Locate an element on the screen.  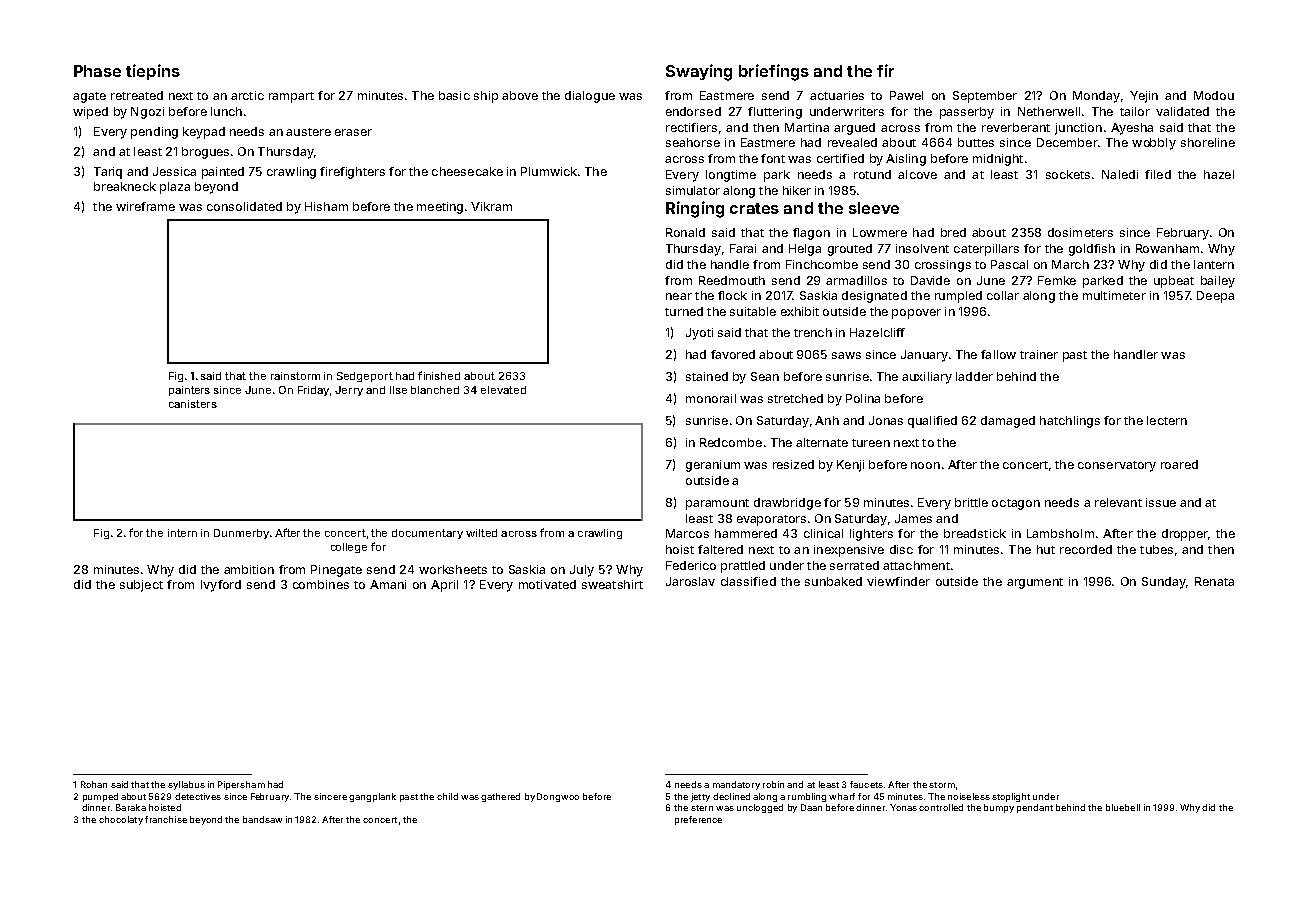
wireframe is located at coordinates (145, 206).
